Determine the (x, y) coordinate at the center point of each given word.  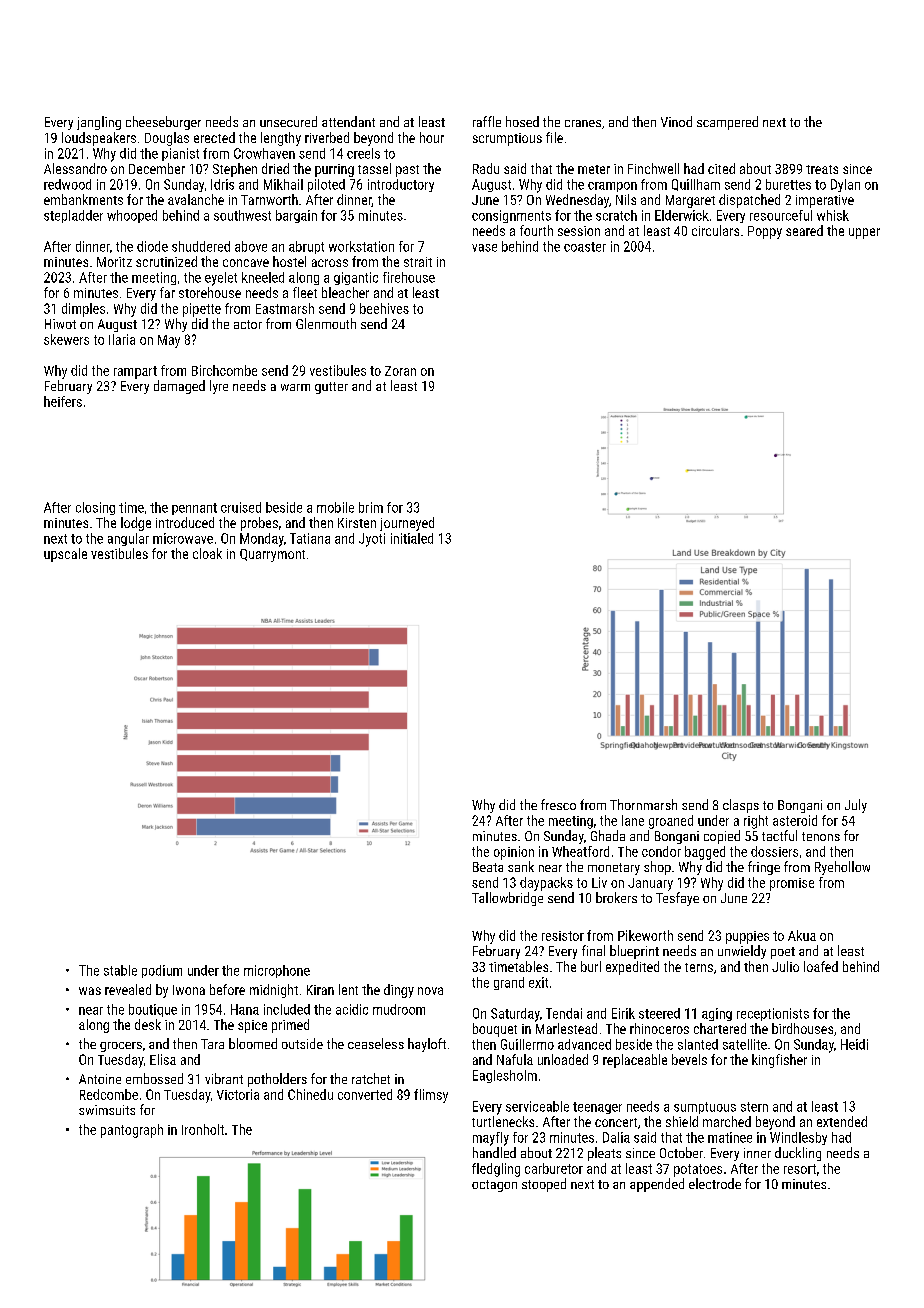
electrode (715, 1183)
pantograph (132, 1131)
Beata (488, 867)
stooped (544, 1185)
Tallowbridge (507, 899)
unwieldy (742, 952)
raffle (487, 121)
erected (214, 137)
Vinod (676, 121)
